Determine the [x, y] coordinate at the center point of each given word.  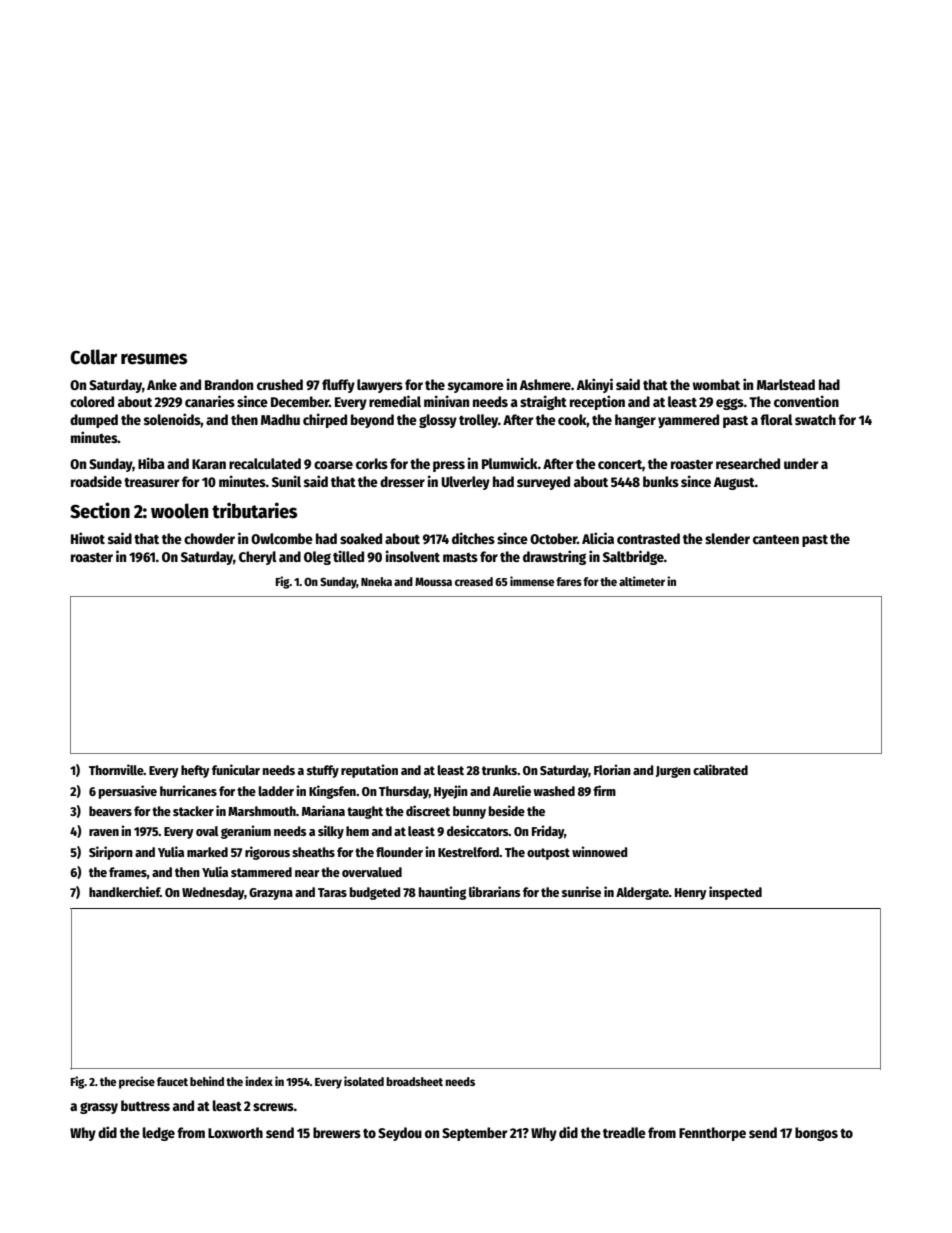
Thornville [116, 769]
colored [92, 401]
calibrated [720, 769]
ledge [159, 1134]
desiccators [478, 830]
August [734, 483]
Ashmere [545, 384]
